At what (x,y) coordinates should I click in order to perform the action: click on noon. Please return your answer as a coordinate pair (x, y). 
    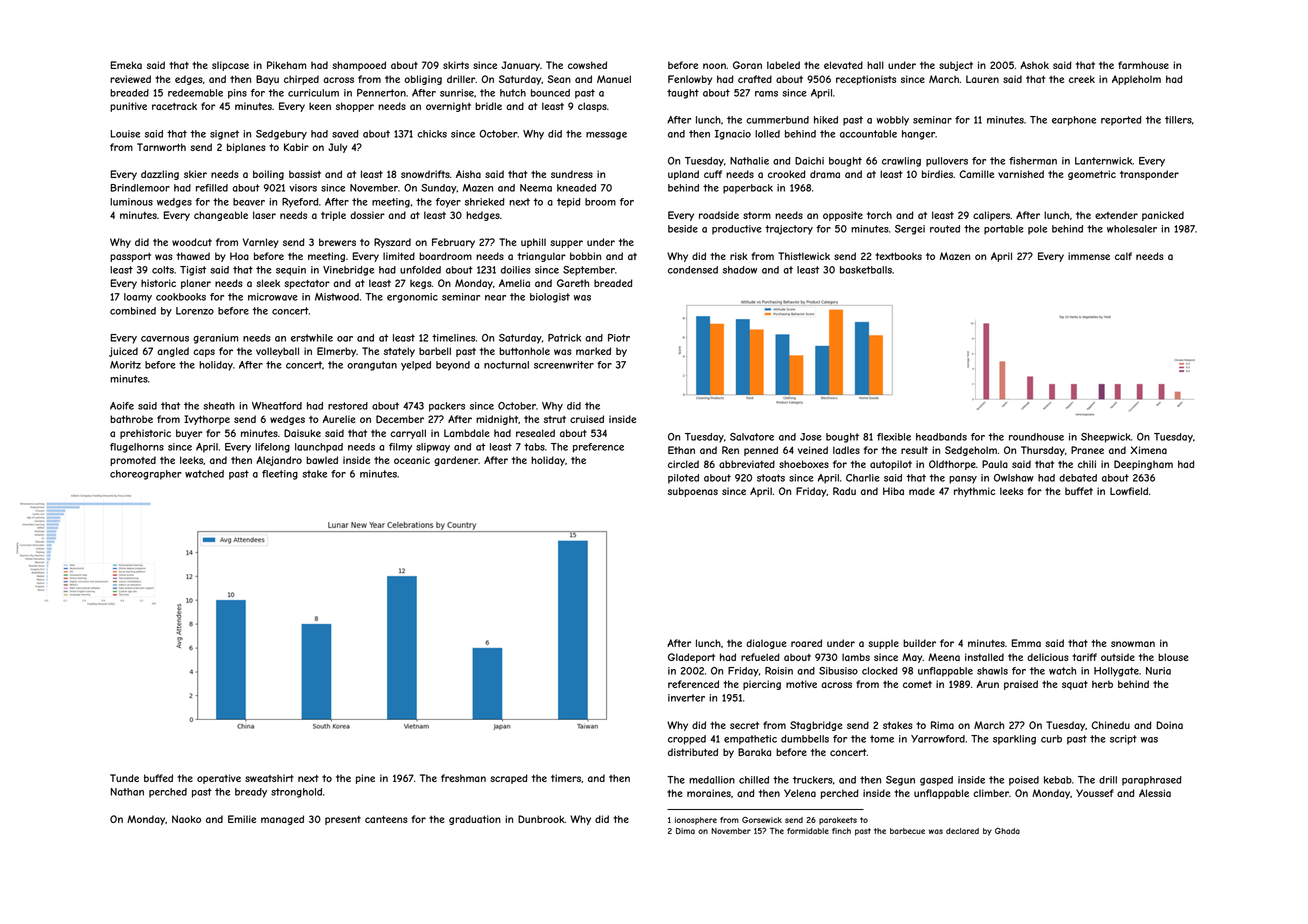
    Looking at the image, I should click on (714, 66).
